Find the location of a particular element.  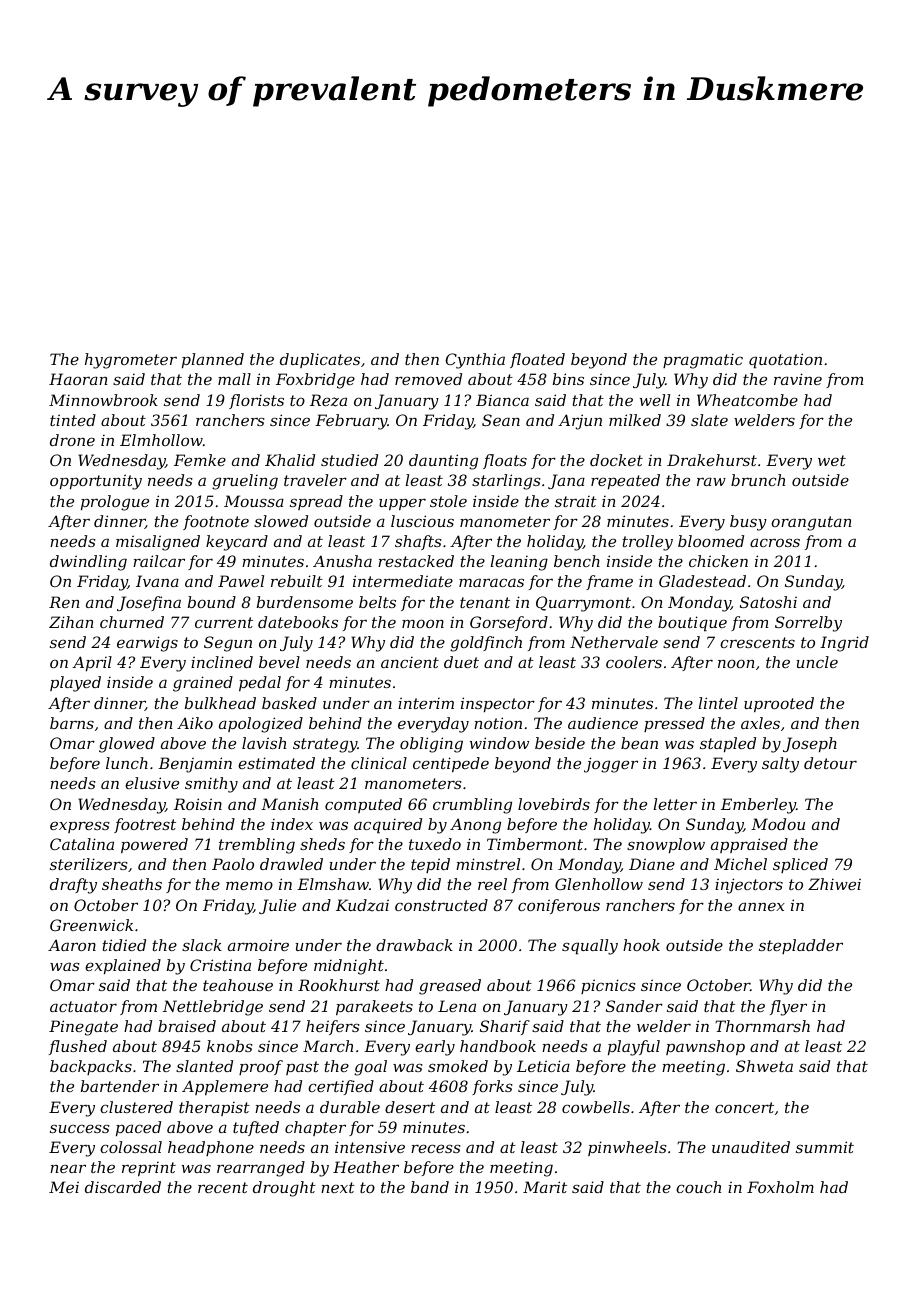

annex is located at coordinates (761, 906).
